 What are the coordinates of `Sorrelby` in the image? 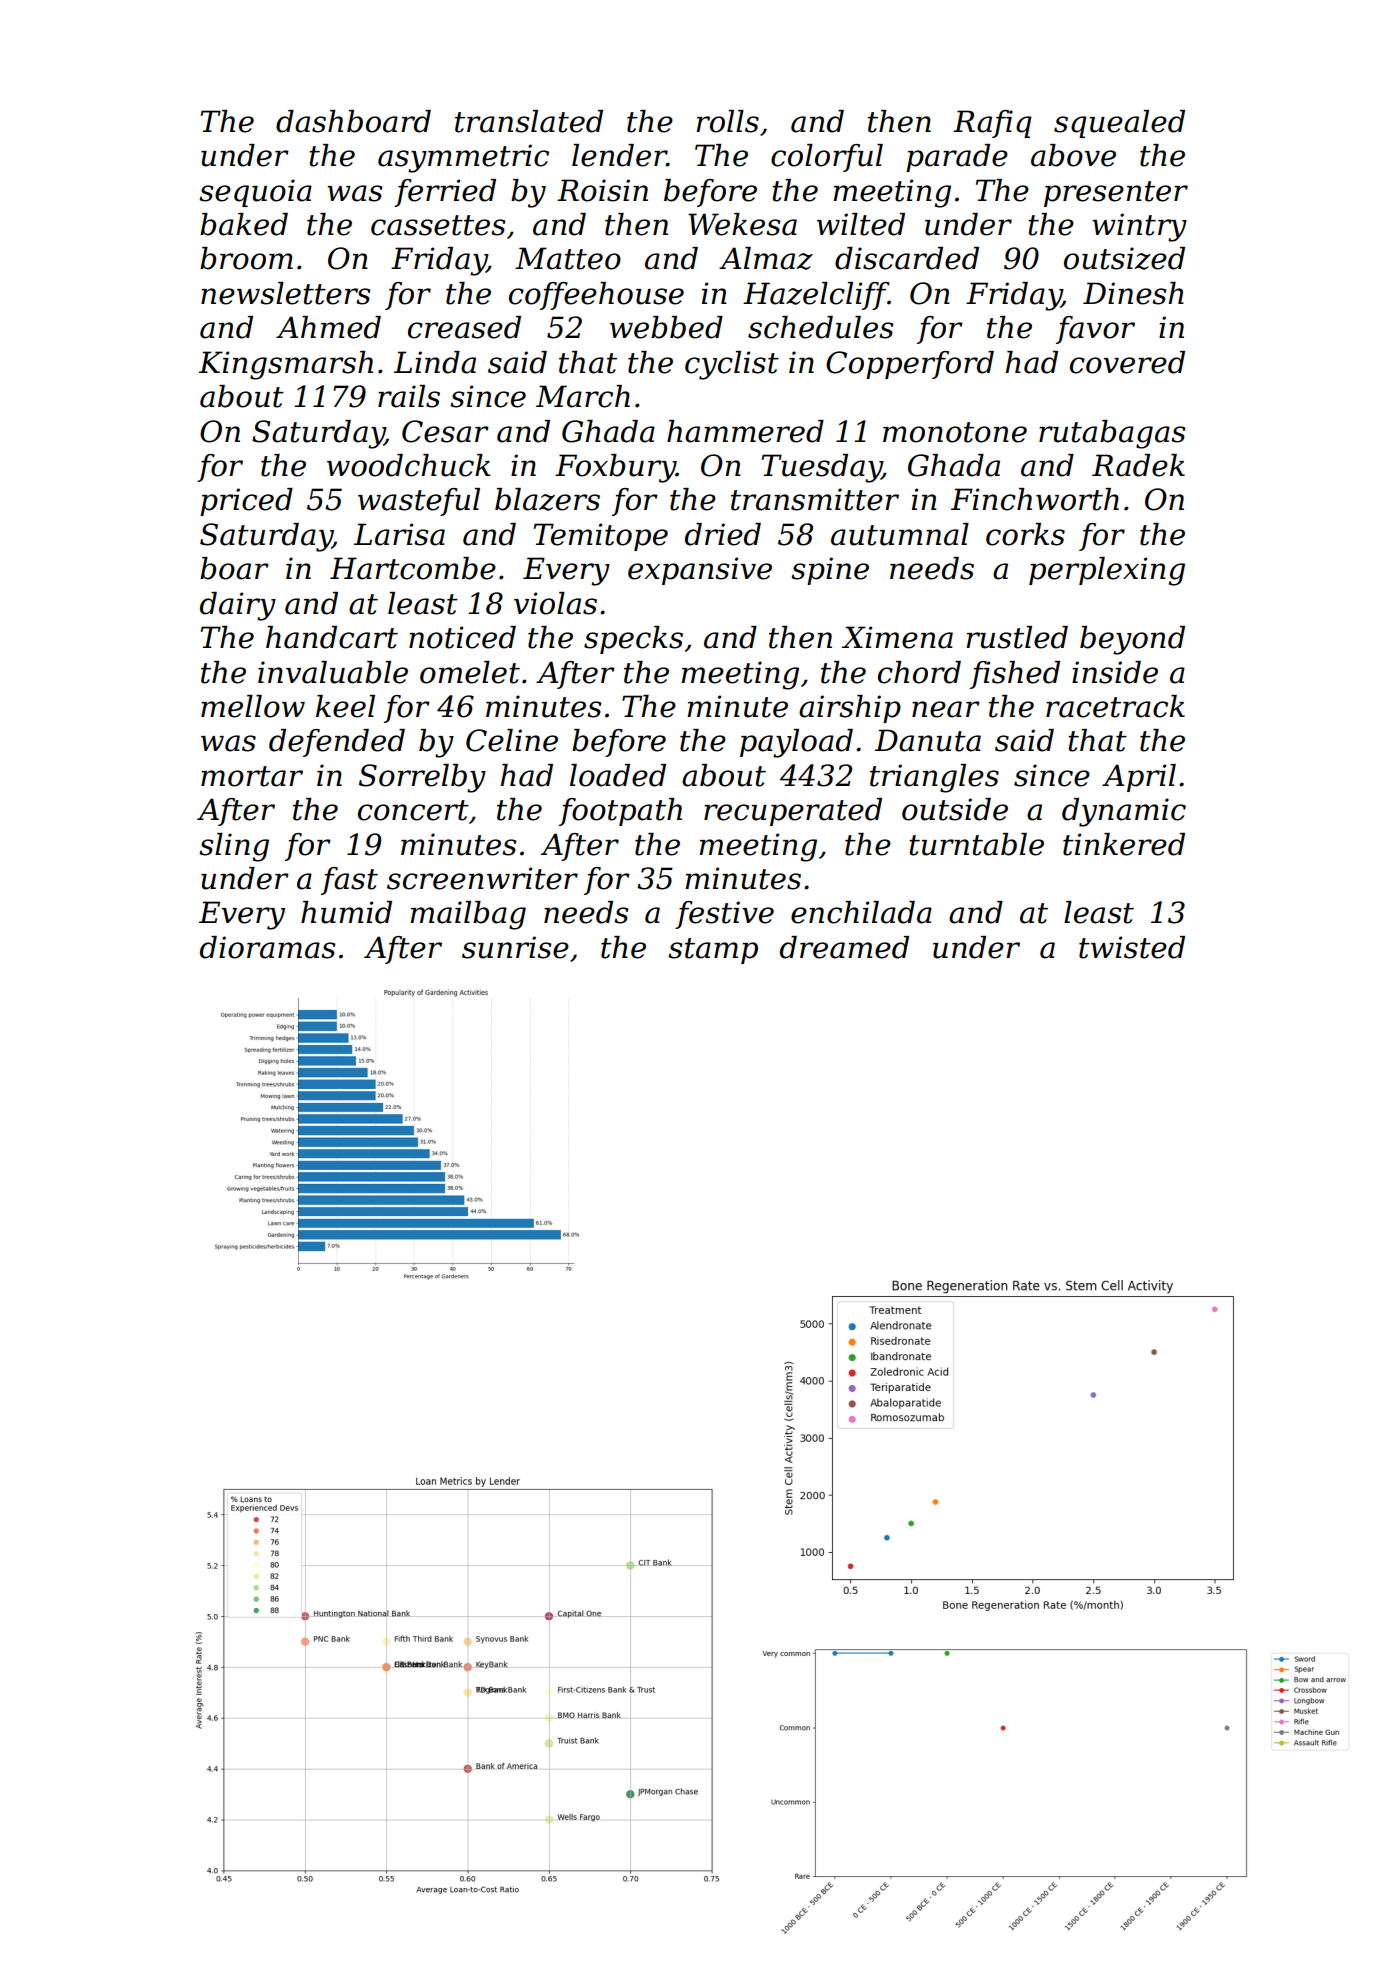 It's located at (422, 778).
